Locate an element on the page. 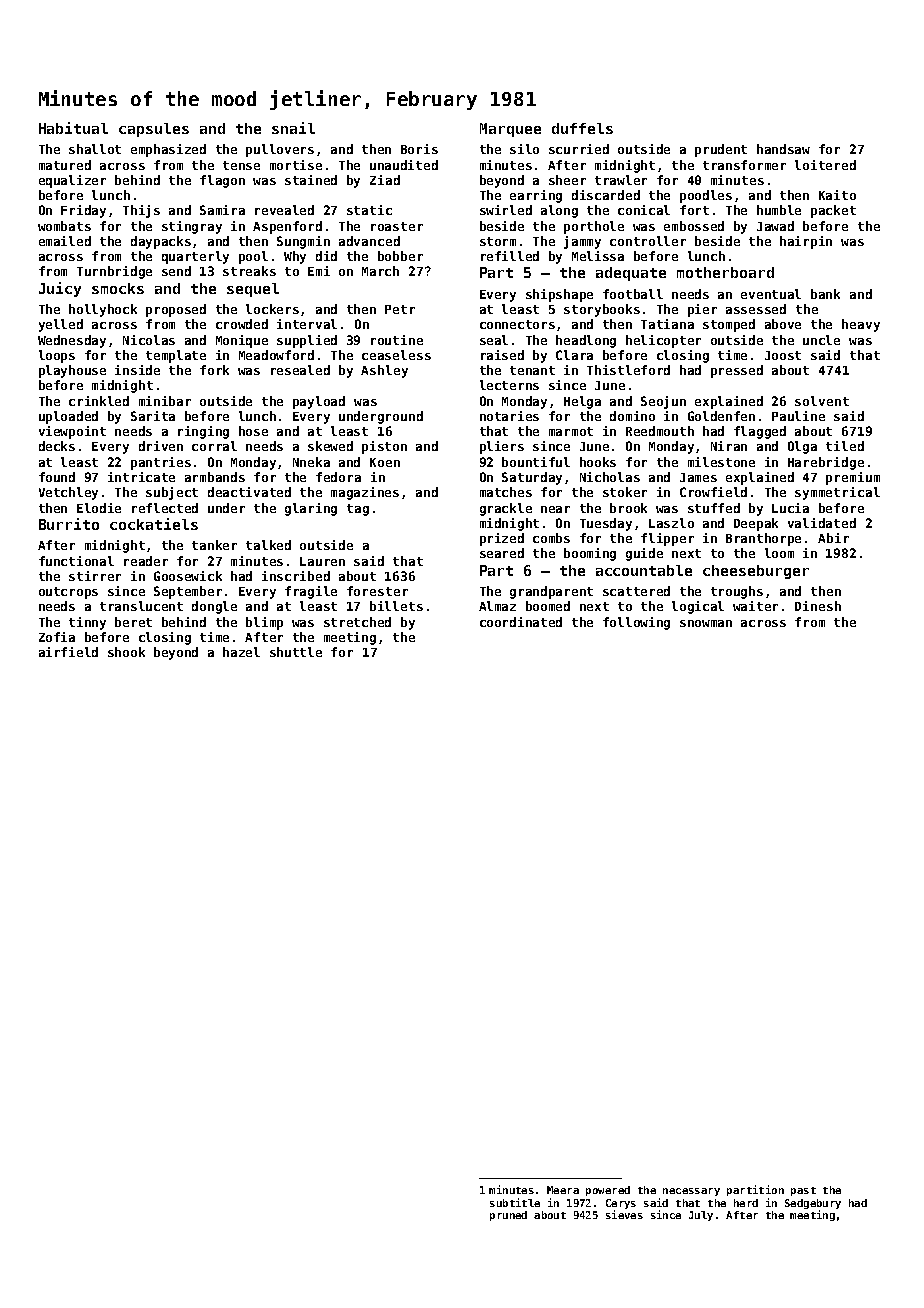 This document has width=924, height=1308. capsules is located at coordinates (154, 130).
